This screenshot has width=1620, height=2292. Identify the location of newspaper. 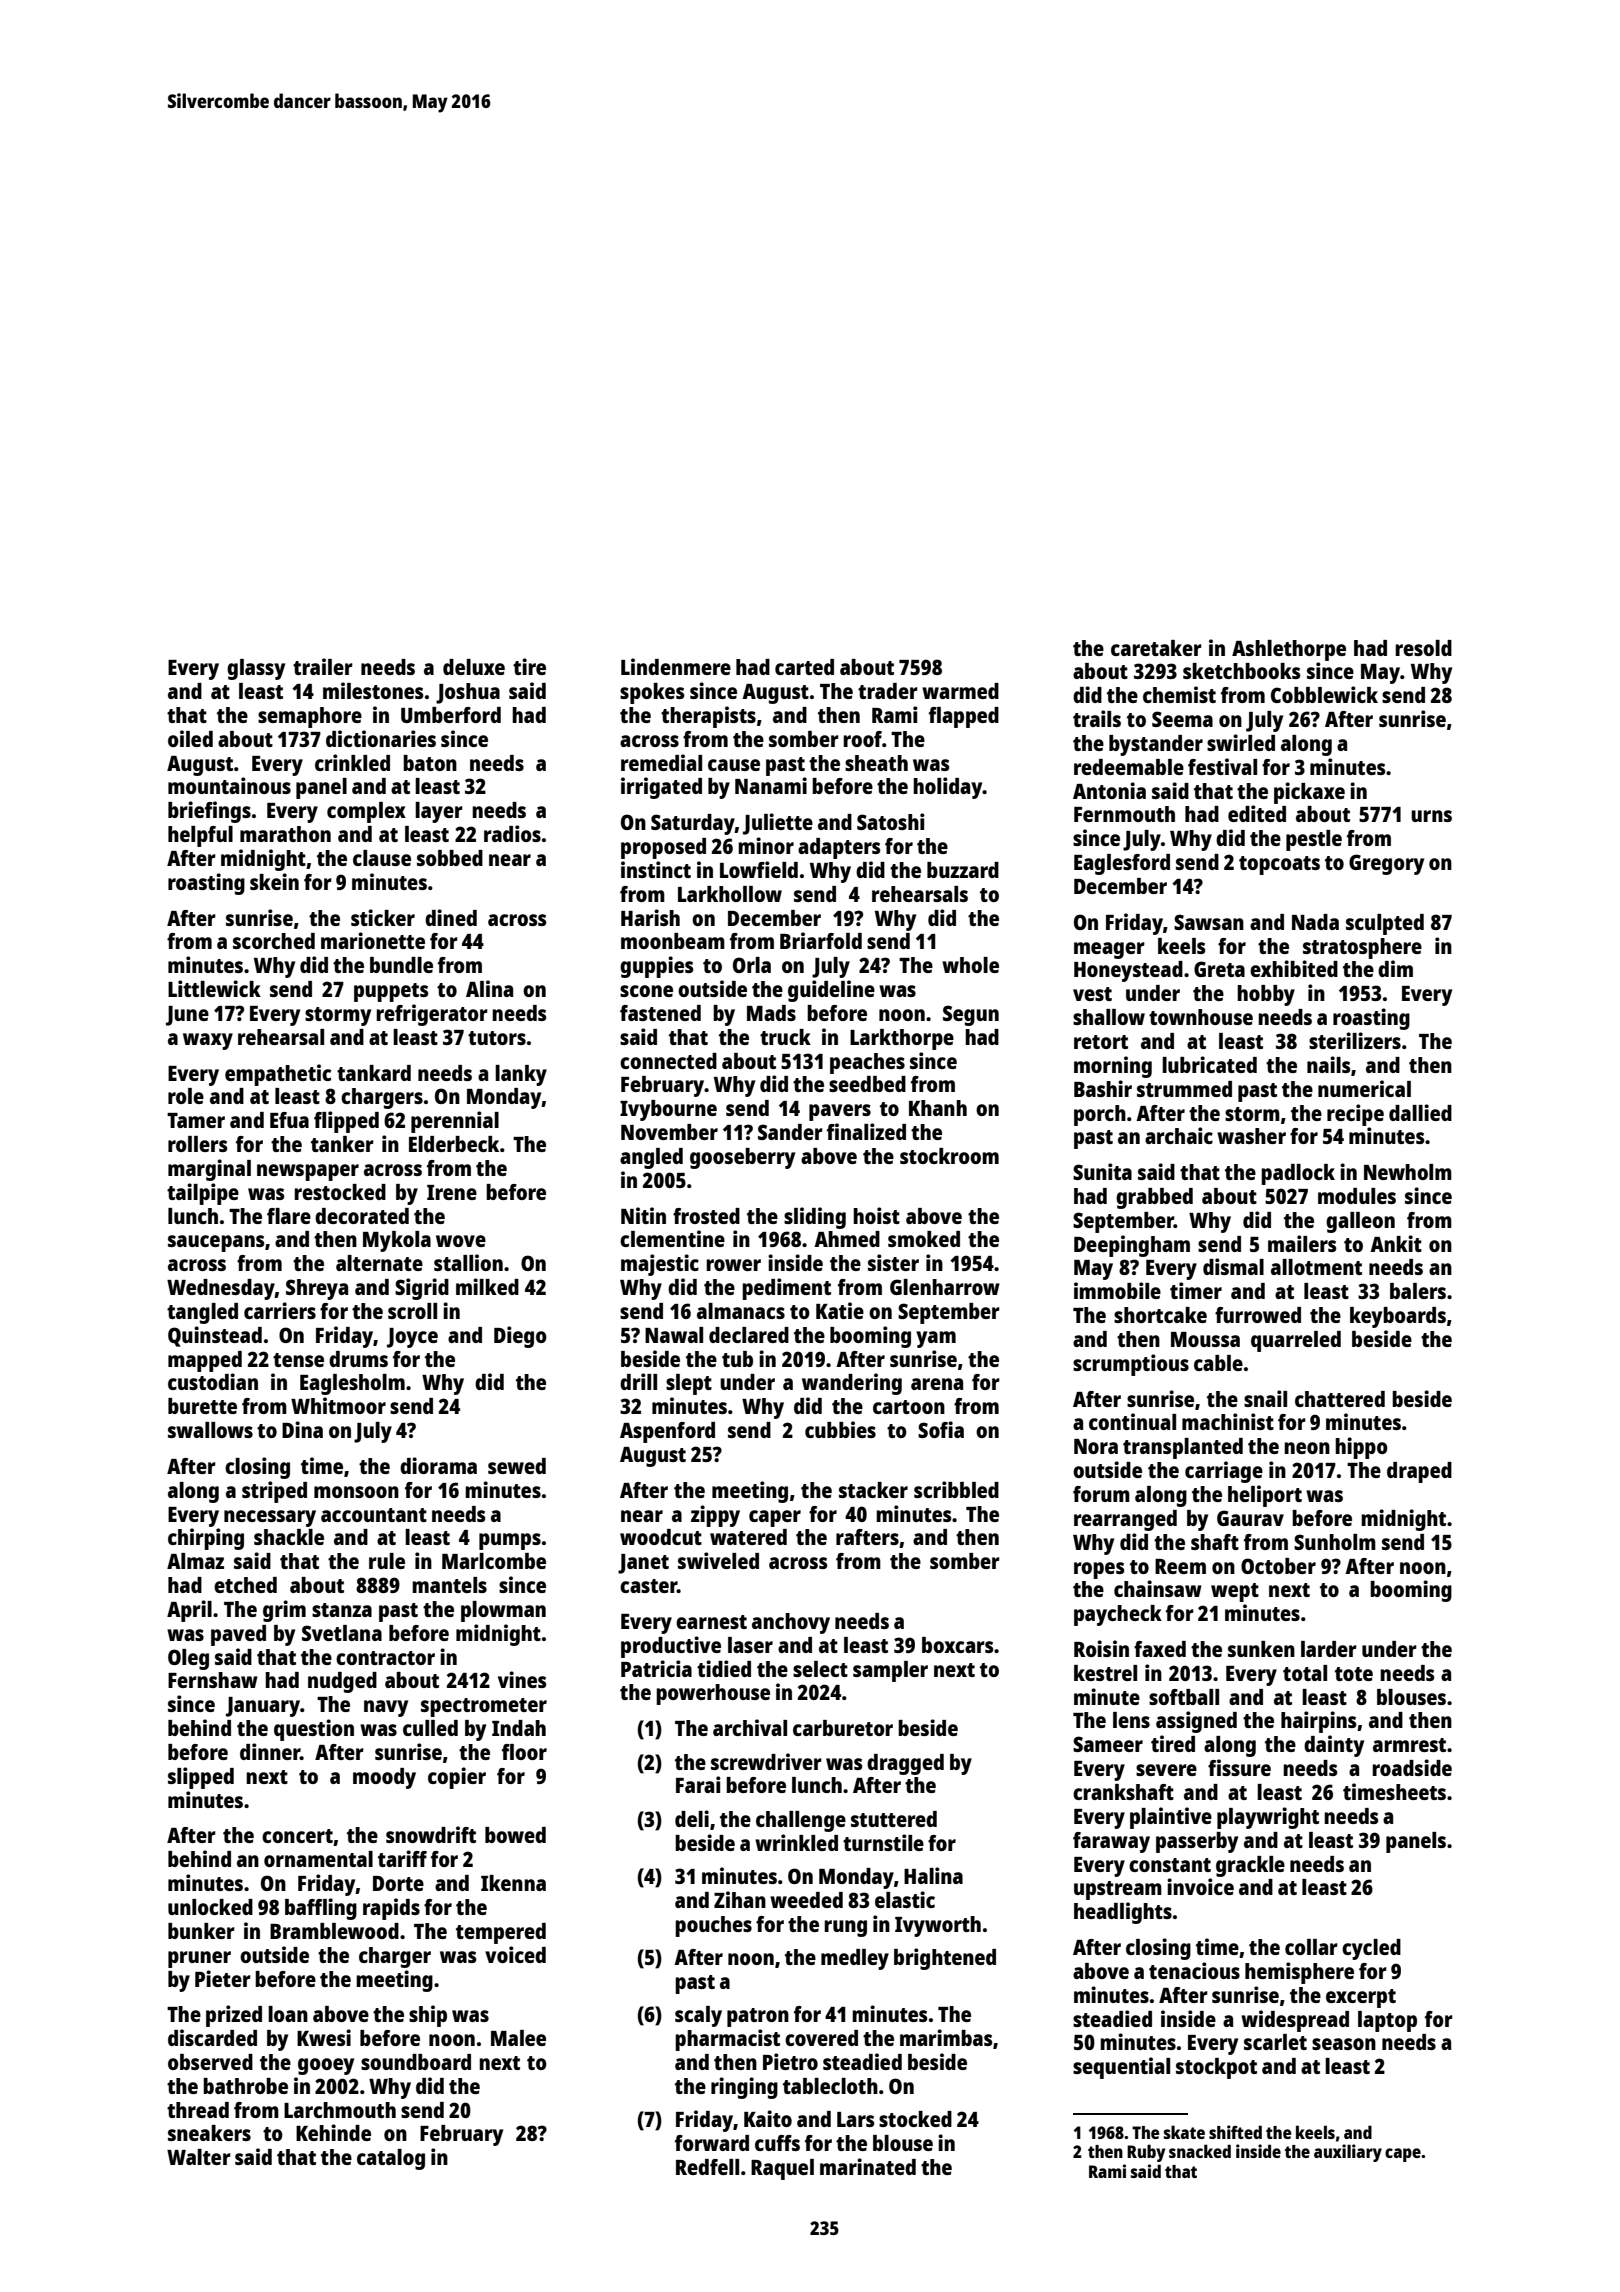
(308, 1172).
